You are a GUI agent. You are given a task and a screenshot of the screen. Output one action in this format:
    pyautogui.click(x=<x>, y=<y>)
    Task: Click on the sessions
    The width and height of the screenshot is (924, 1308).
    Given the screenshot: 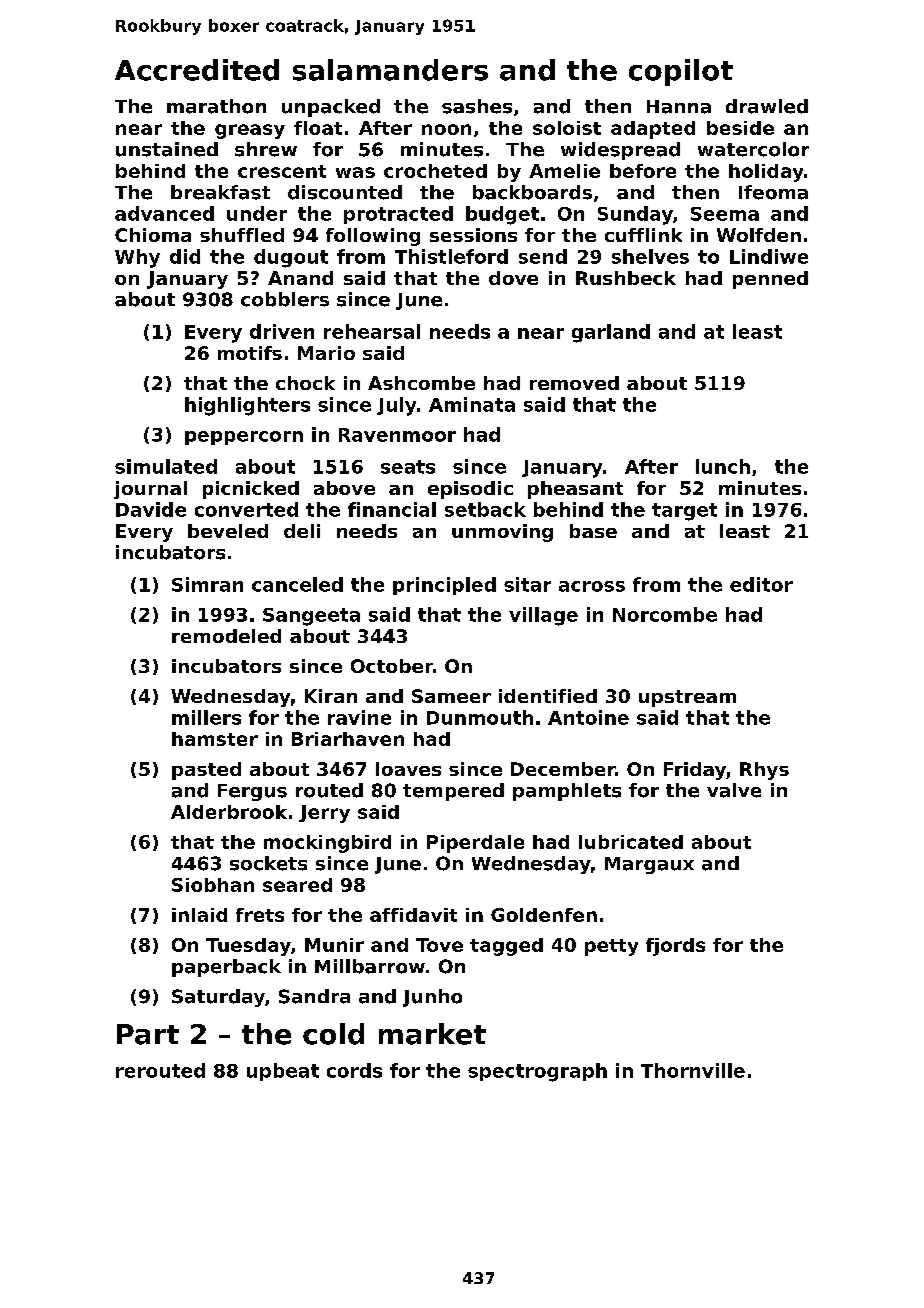 What is the action you would take?
    pyautogui.click(x=473, y=235)
